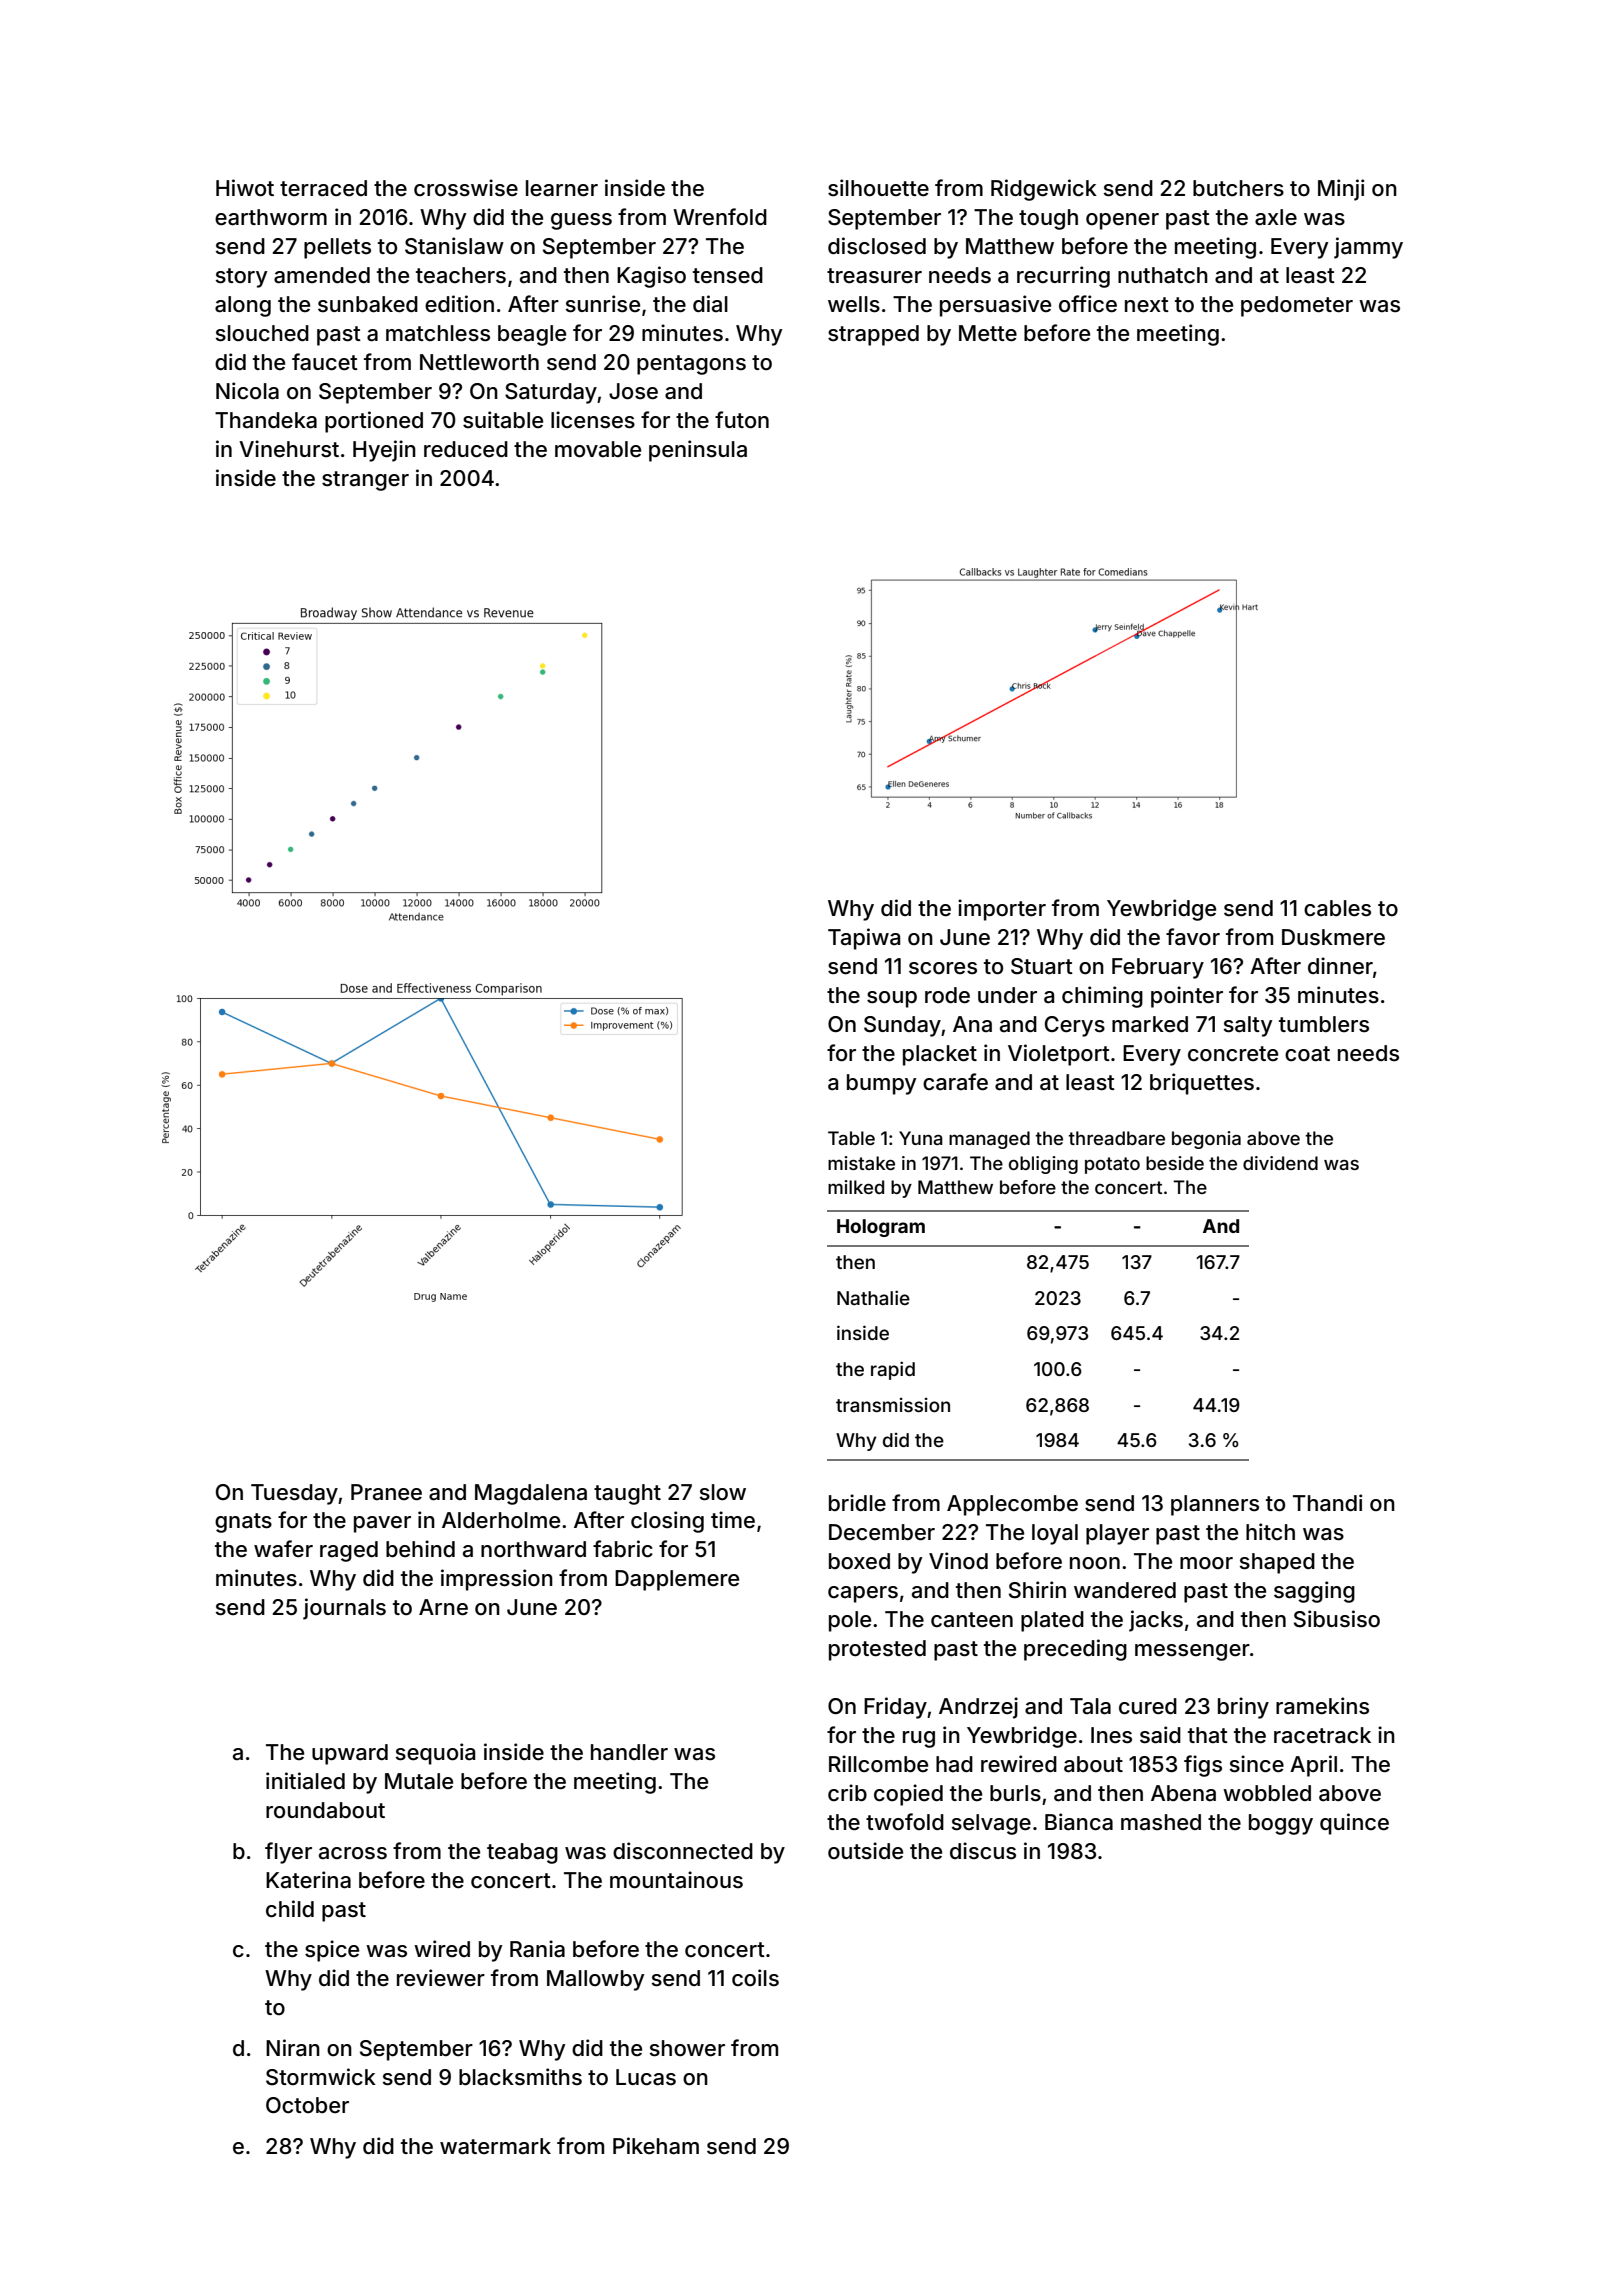  I want to click on Magdalena, so click(531, 1494).
